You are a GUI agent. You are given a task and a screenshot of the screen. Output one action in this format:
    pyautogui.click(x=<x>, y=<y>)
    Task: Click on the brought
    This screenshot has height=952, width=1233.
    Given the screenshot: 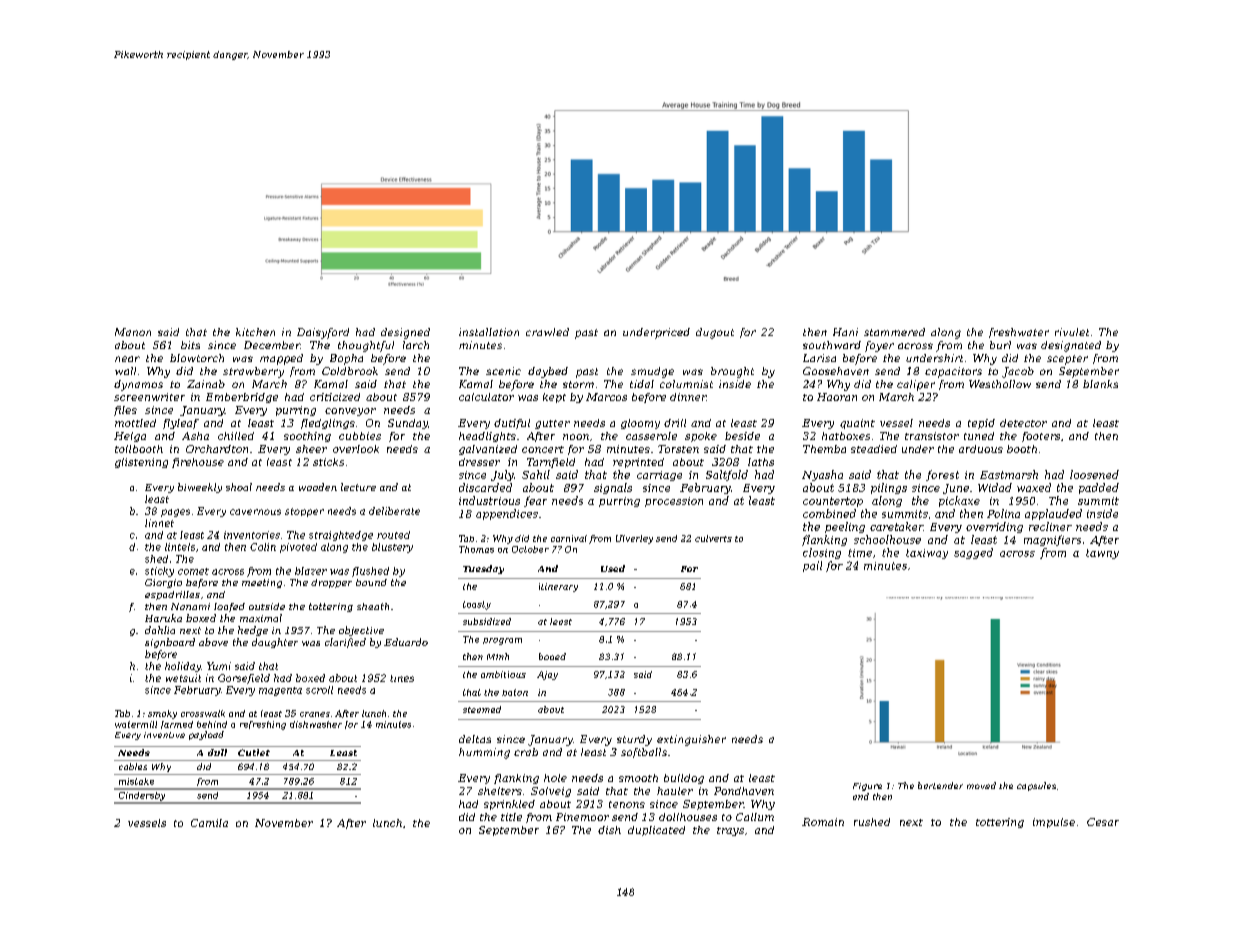 What is the action you would take?
    pyautogui.click(x=732, y=372)
